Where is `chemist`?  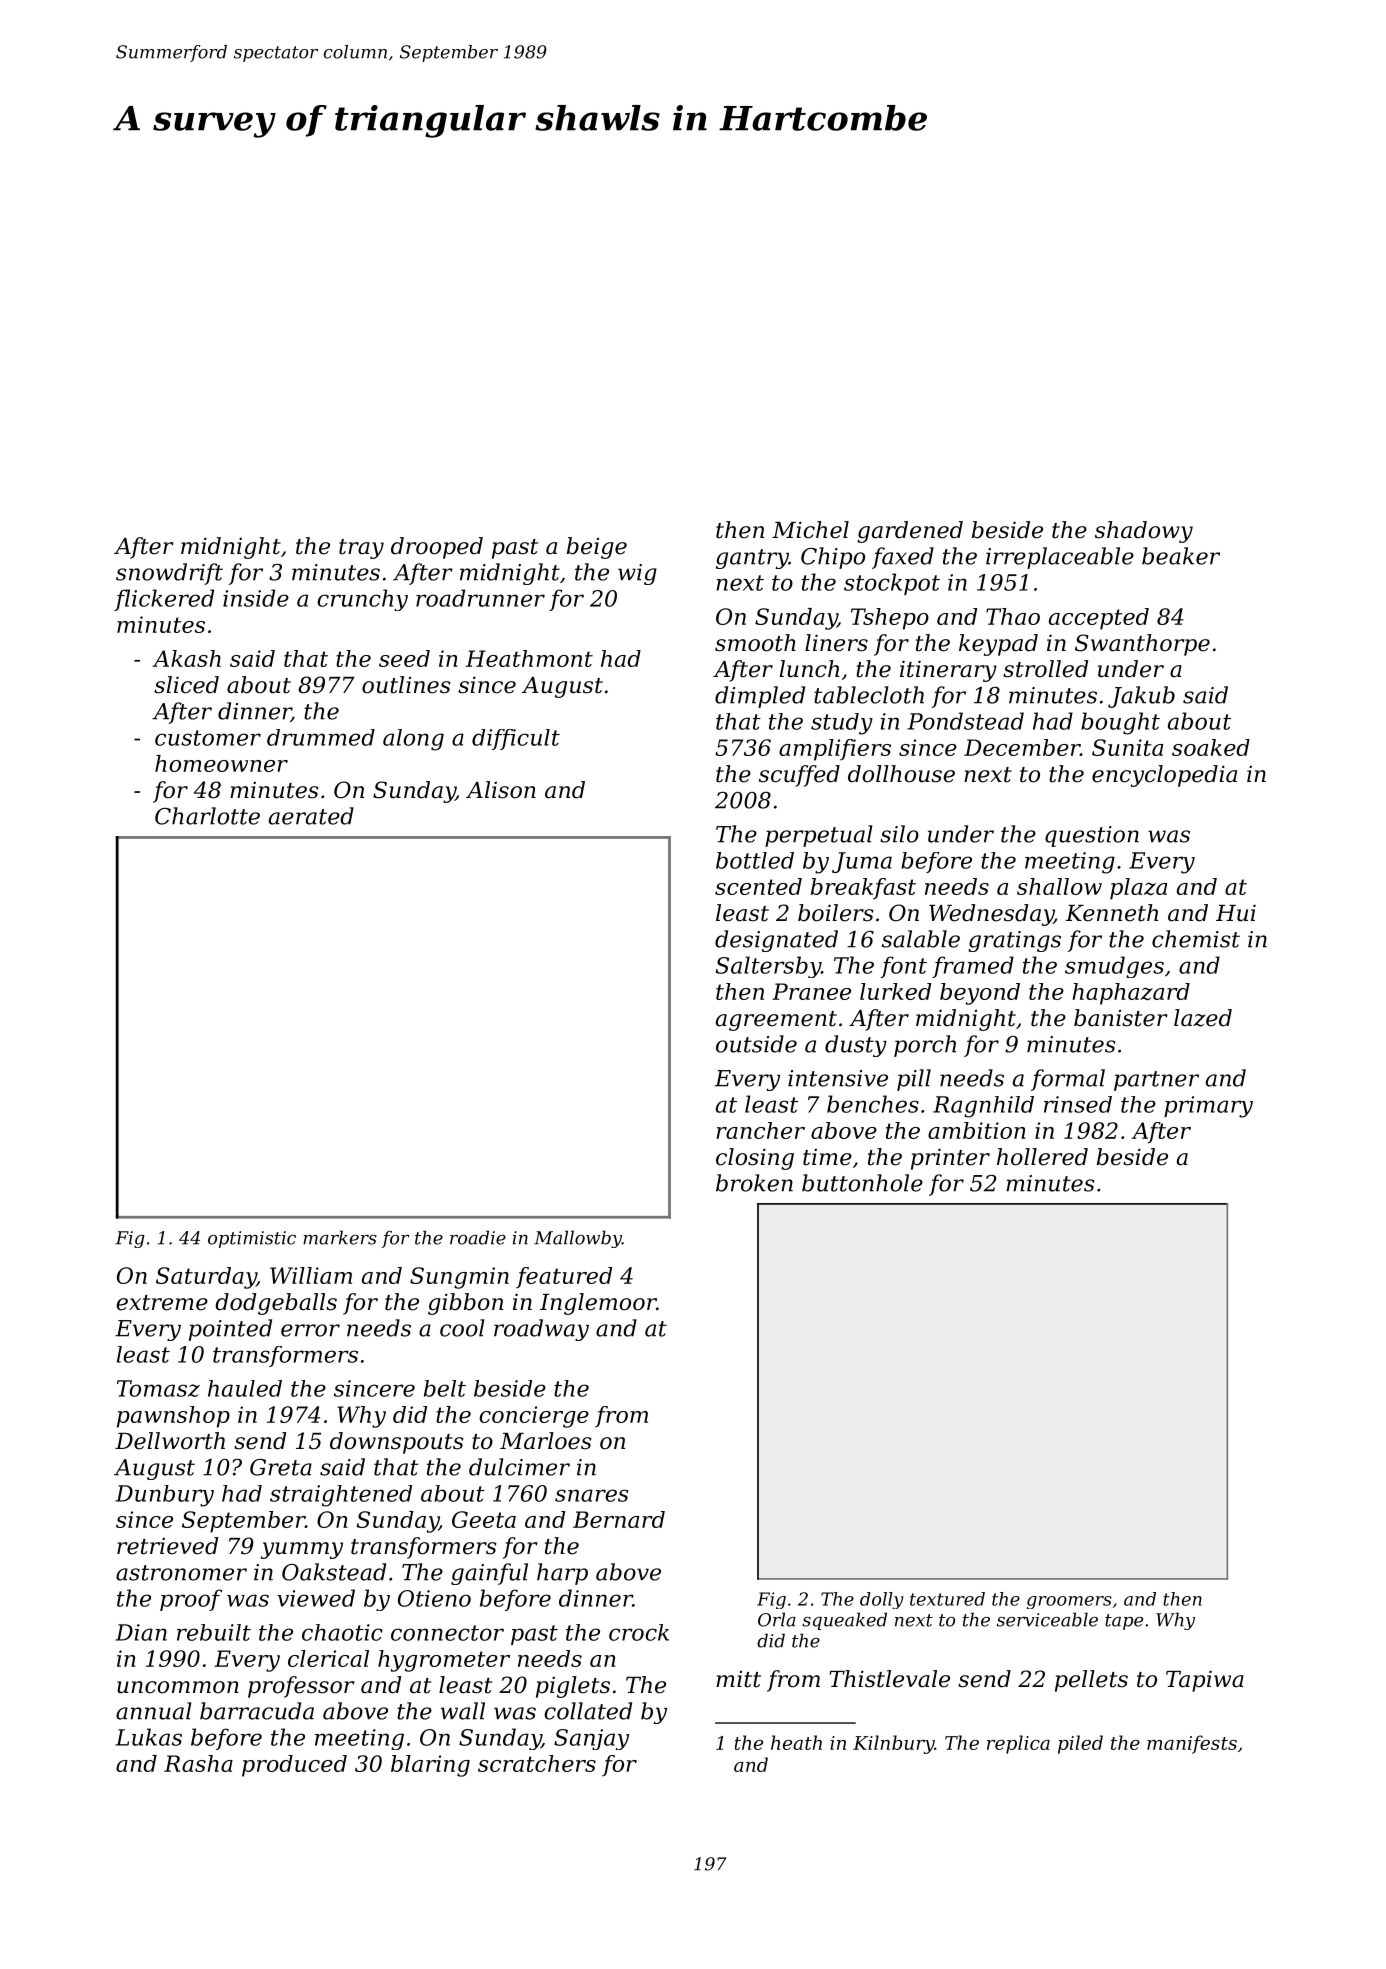
chemist is located at coordinates (1196, 939).
